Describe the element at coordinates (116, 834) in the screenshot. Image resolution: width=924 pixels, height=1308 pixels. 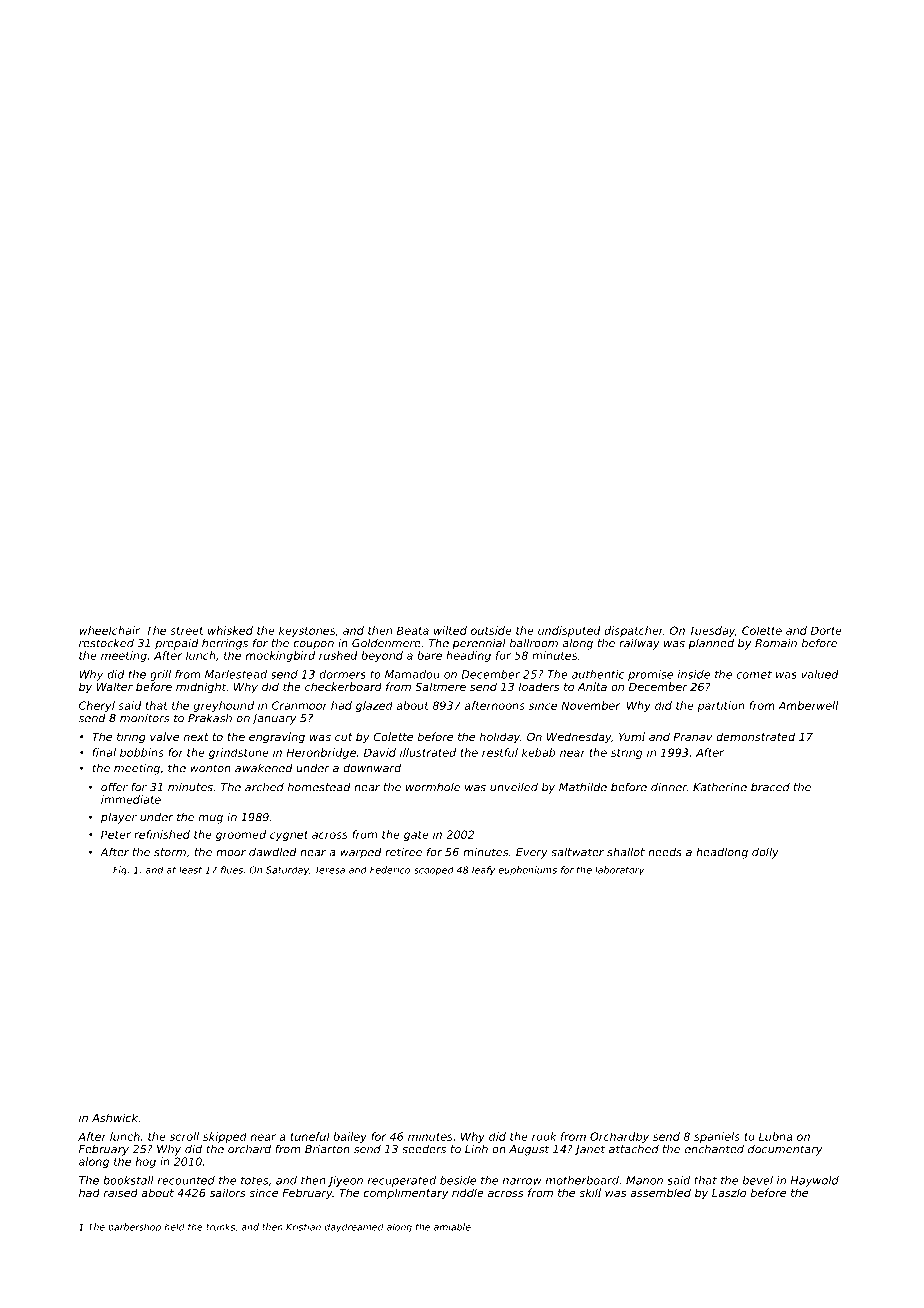
I see `Peter` at that location.
